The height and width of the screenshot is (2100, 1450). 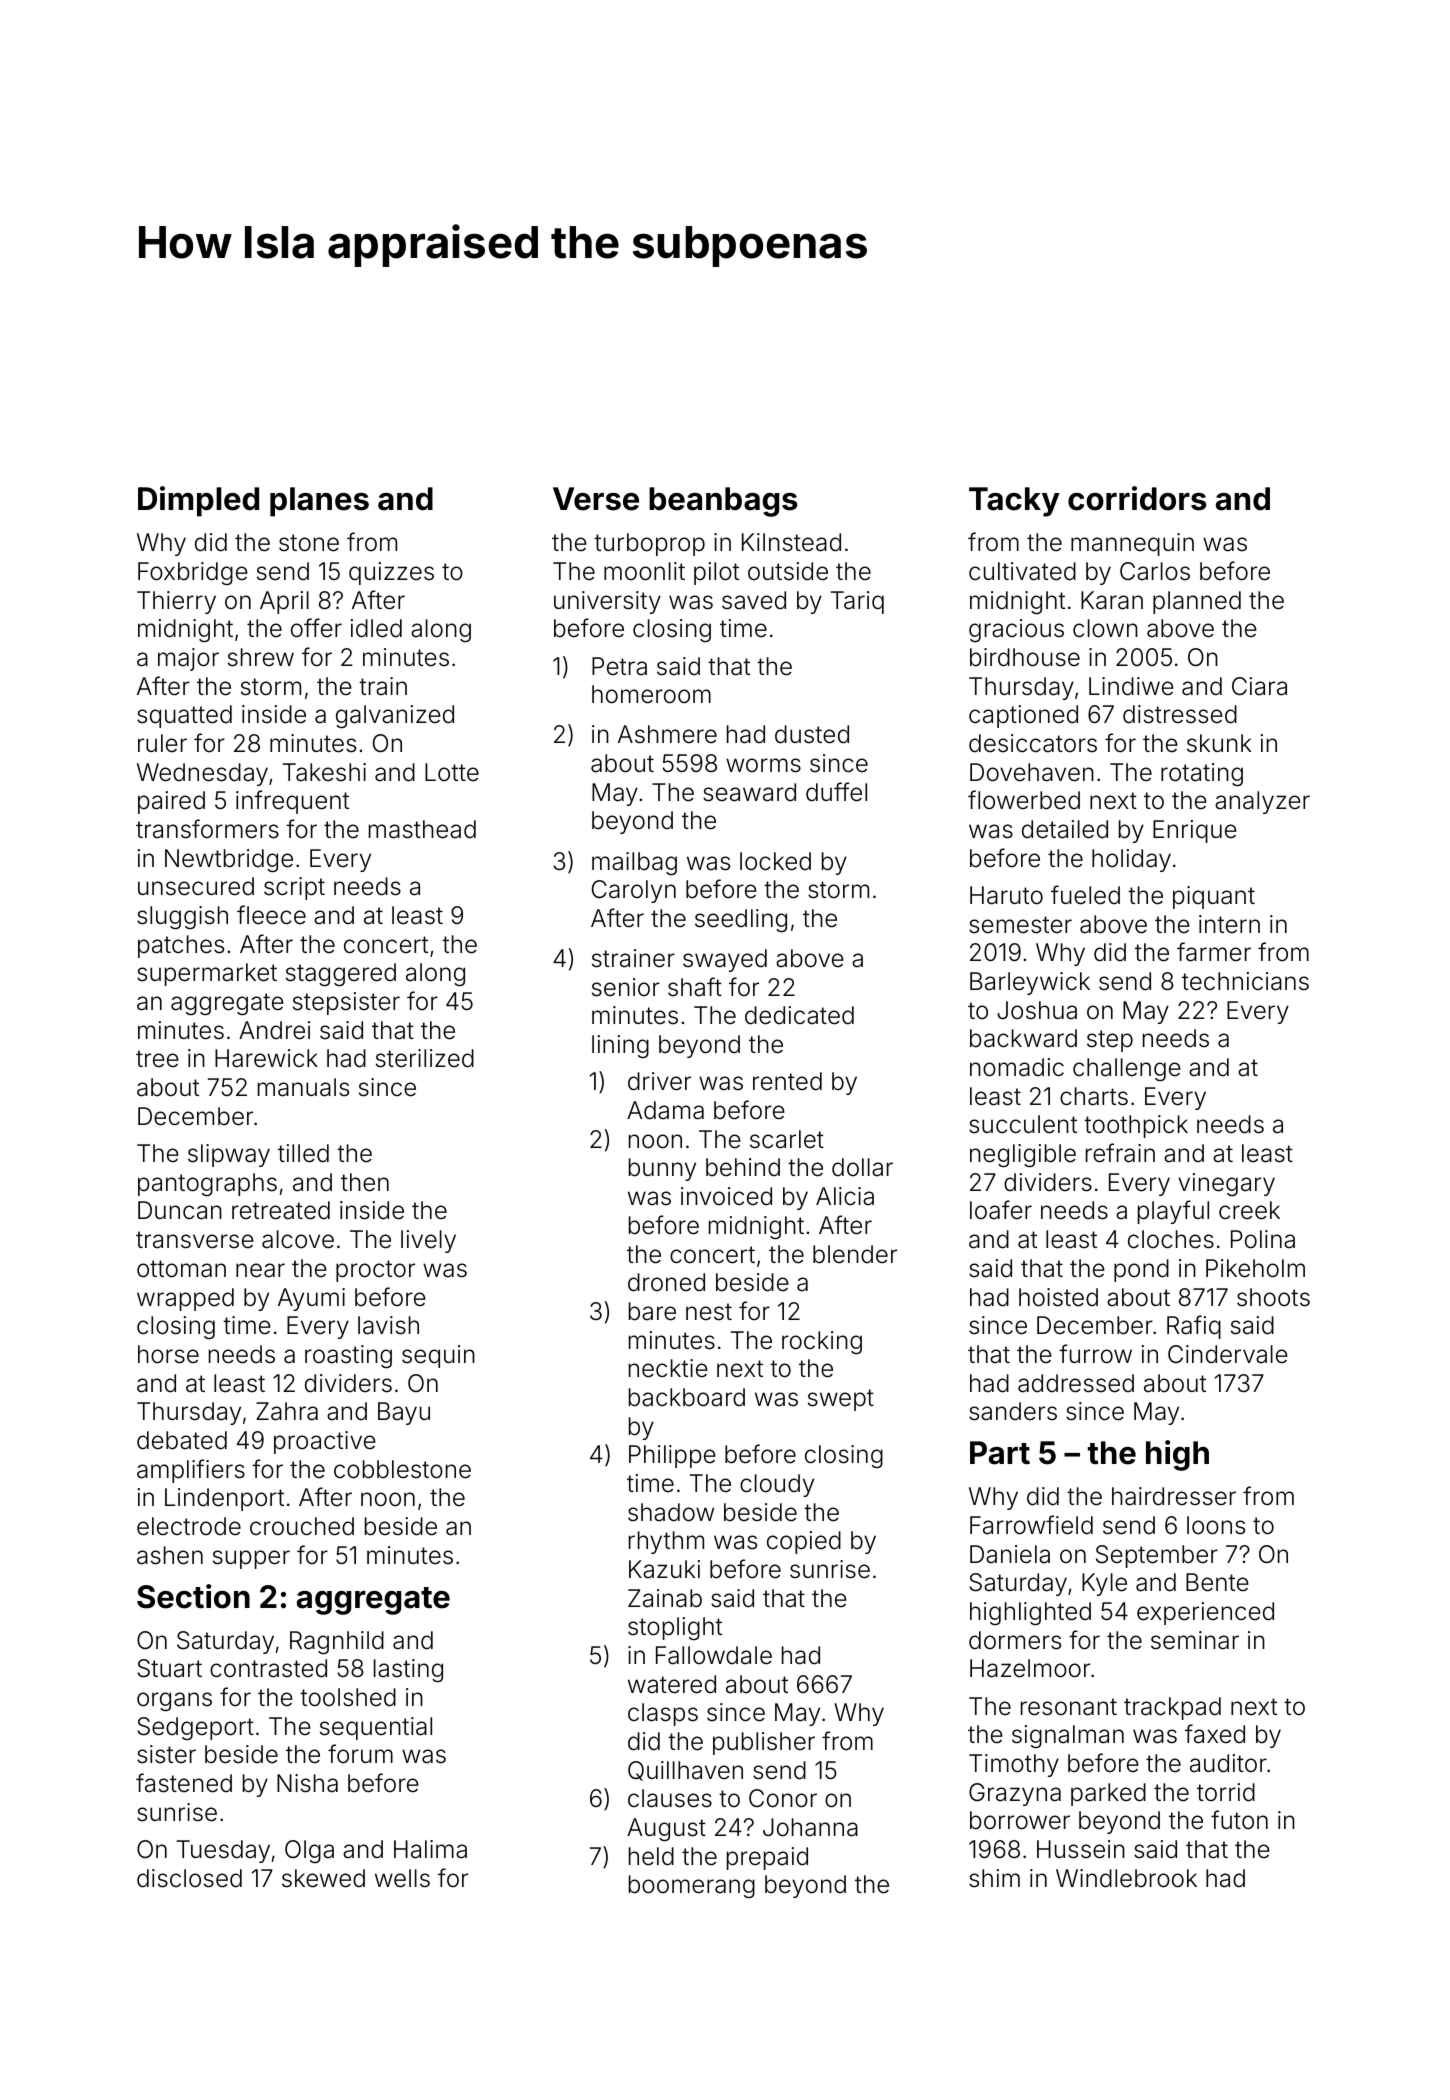 What do you see at coordinates (767, 1858) in the screenshot?
I see `prepaid` at bounding box center [767, 1858].
